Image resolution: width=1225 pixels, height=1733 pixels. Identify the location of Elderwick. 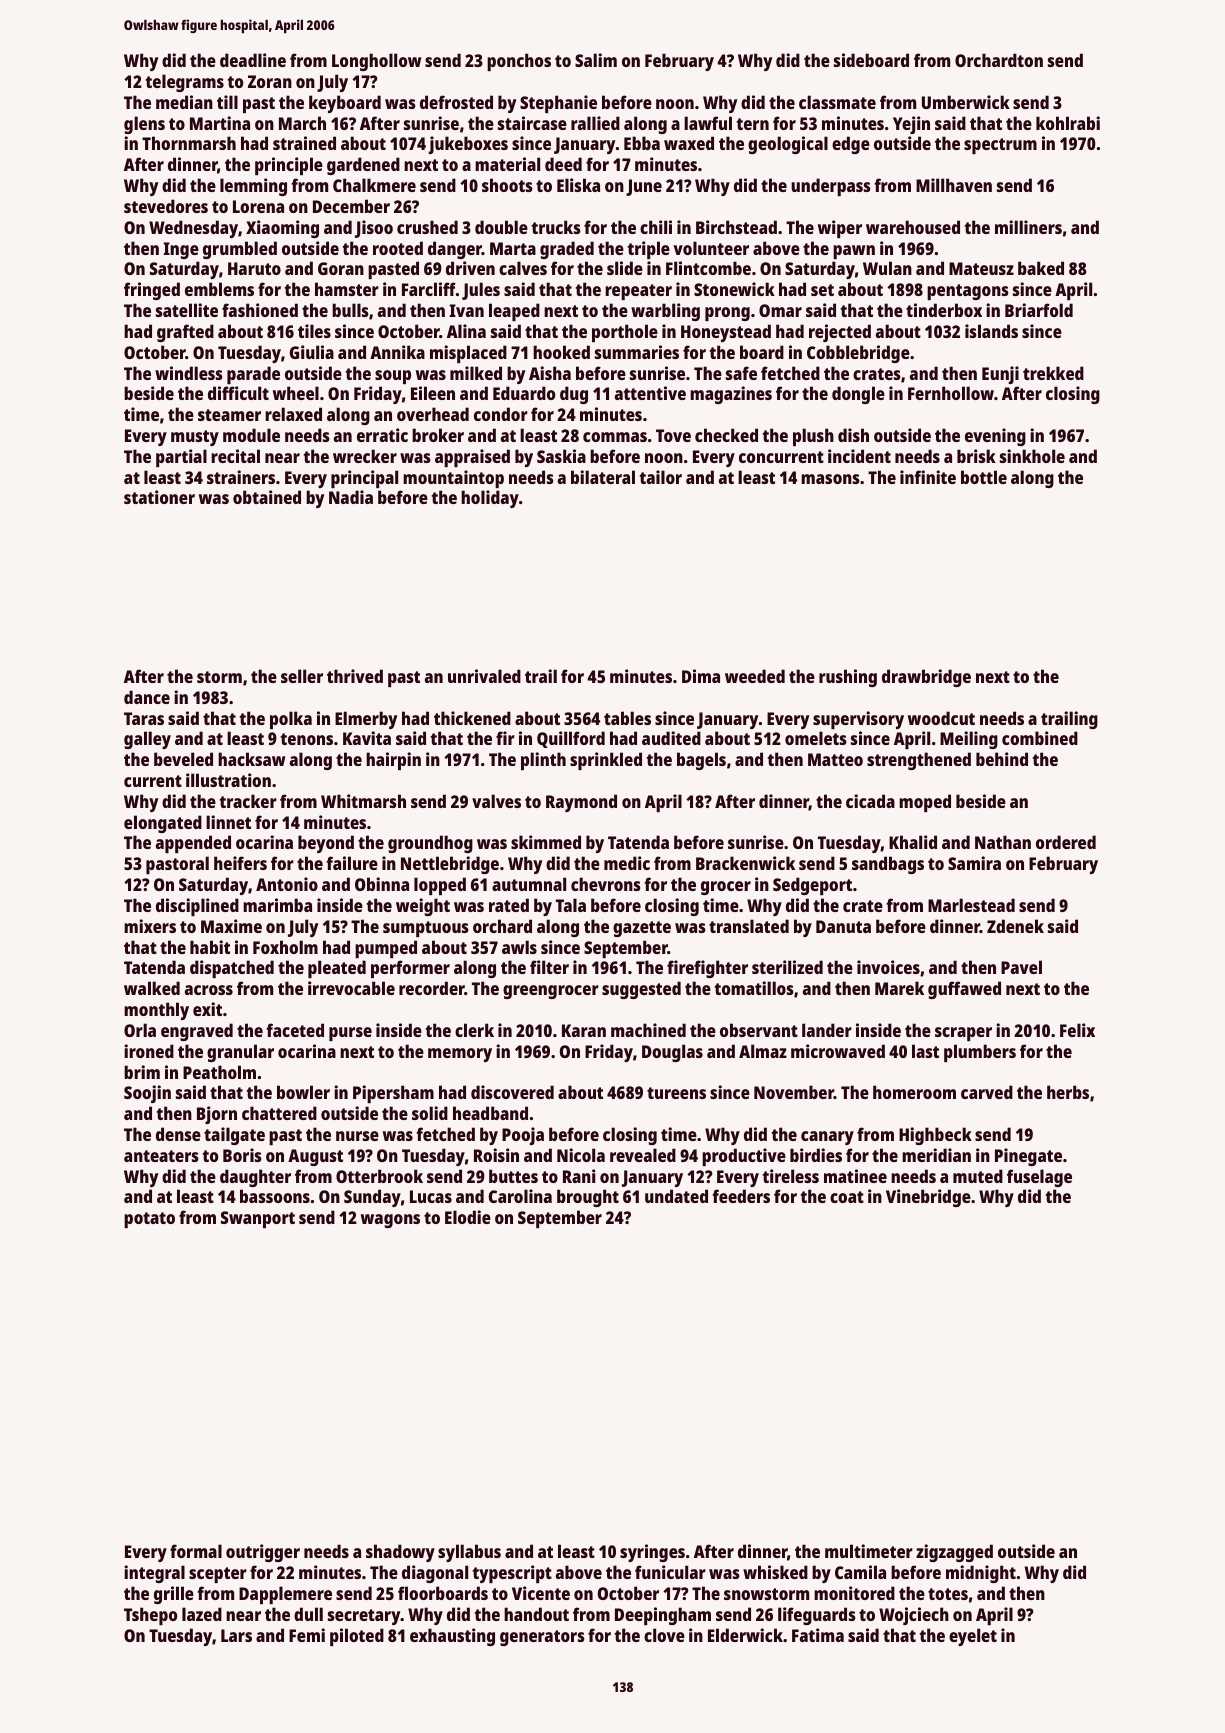
(745, 1635).
